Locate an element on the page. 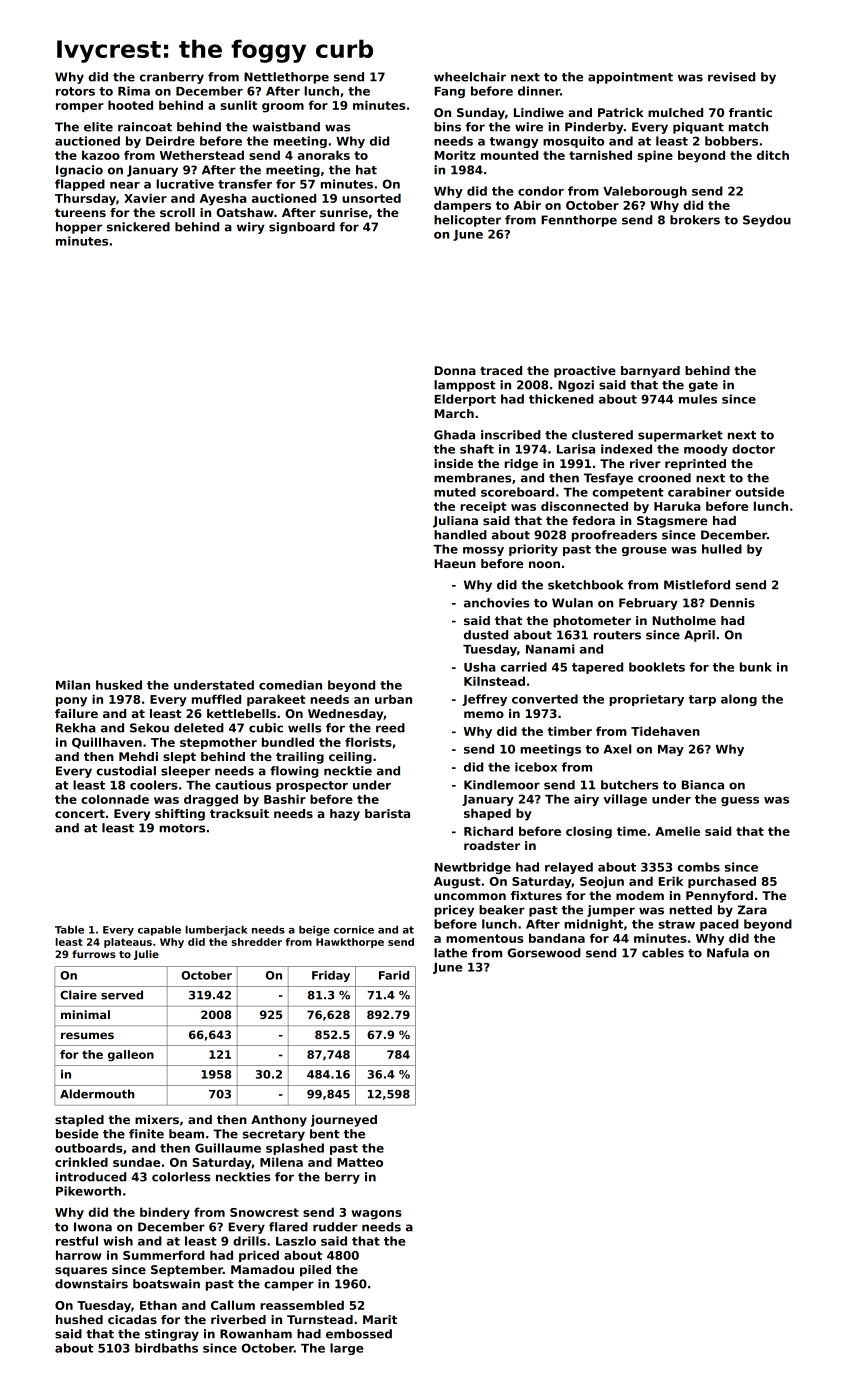 The image size is (849, 1400). rudder is located at coordinates (335, 1227).
